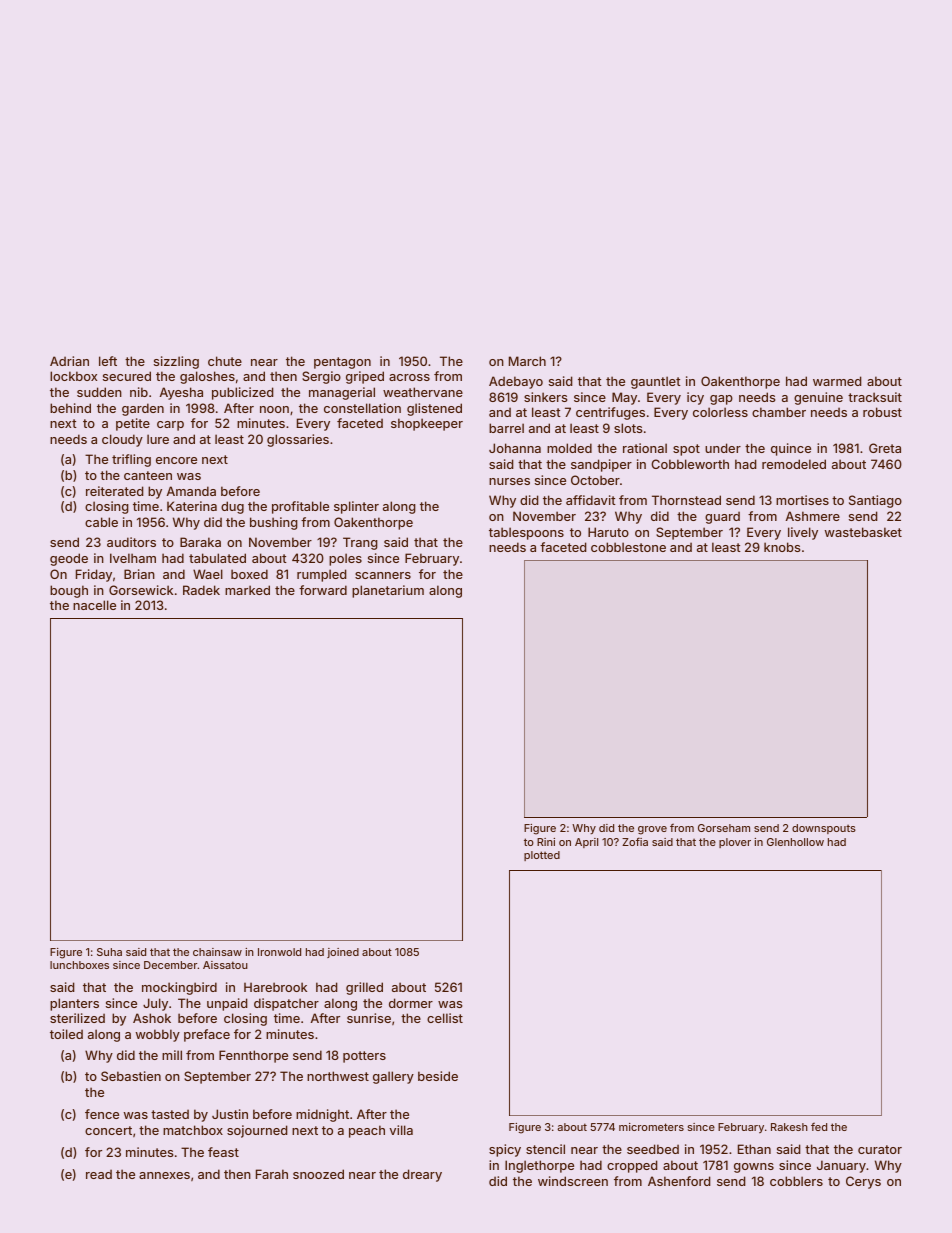 This screenshot has width=952, height=1233. Describe the element at coordinates (545, 1149) in the screenshot. I see `stencil` at that location.
